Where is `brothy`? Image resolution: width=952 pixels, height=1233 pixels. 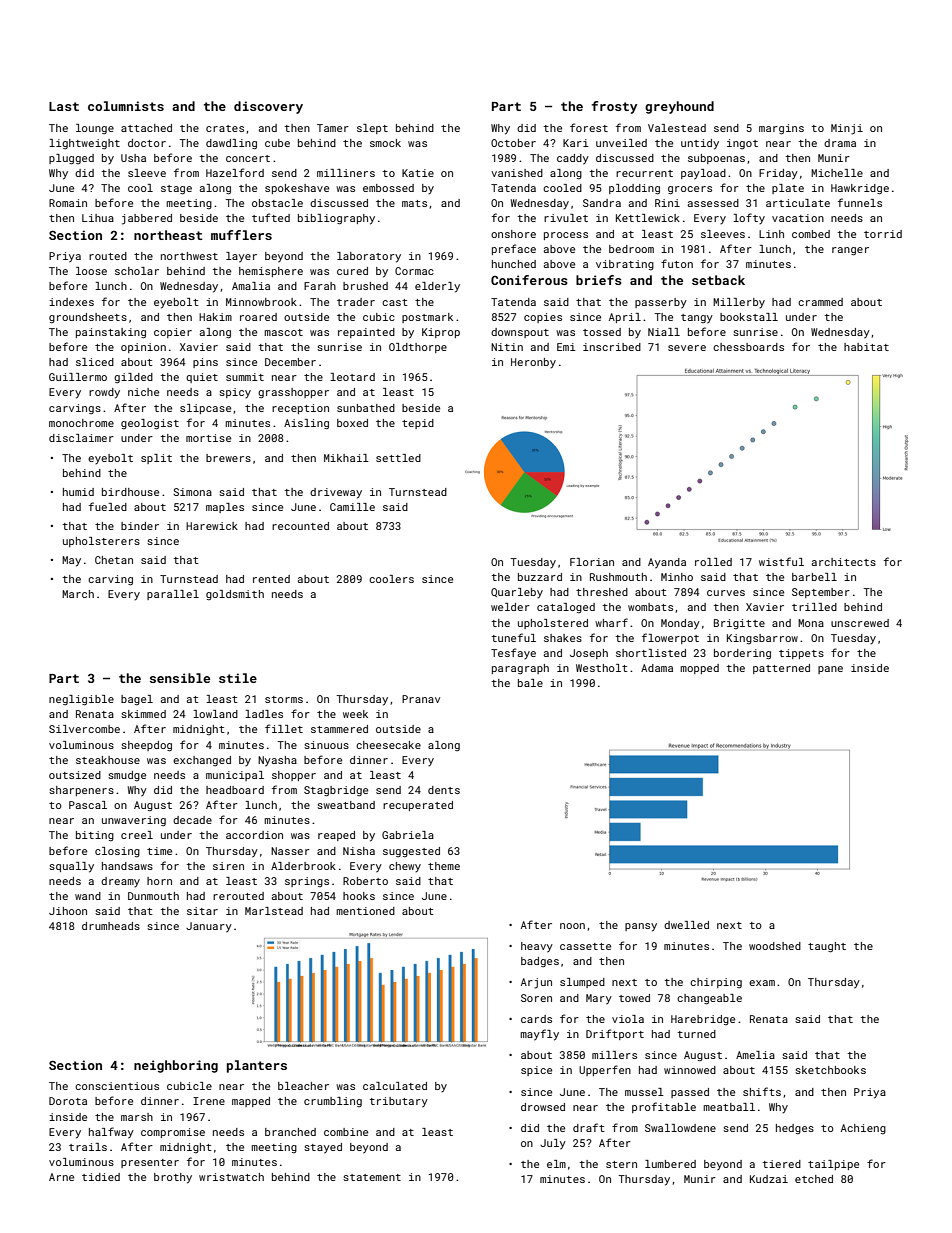
brothy is located at coordinates (173, 1178).
